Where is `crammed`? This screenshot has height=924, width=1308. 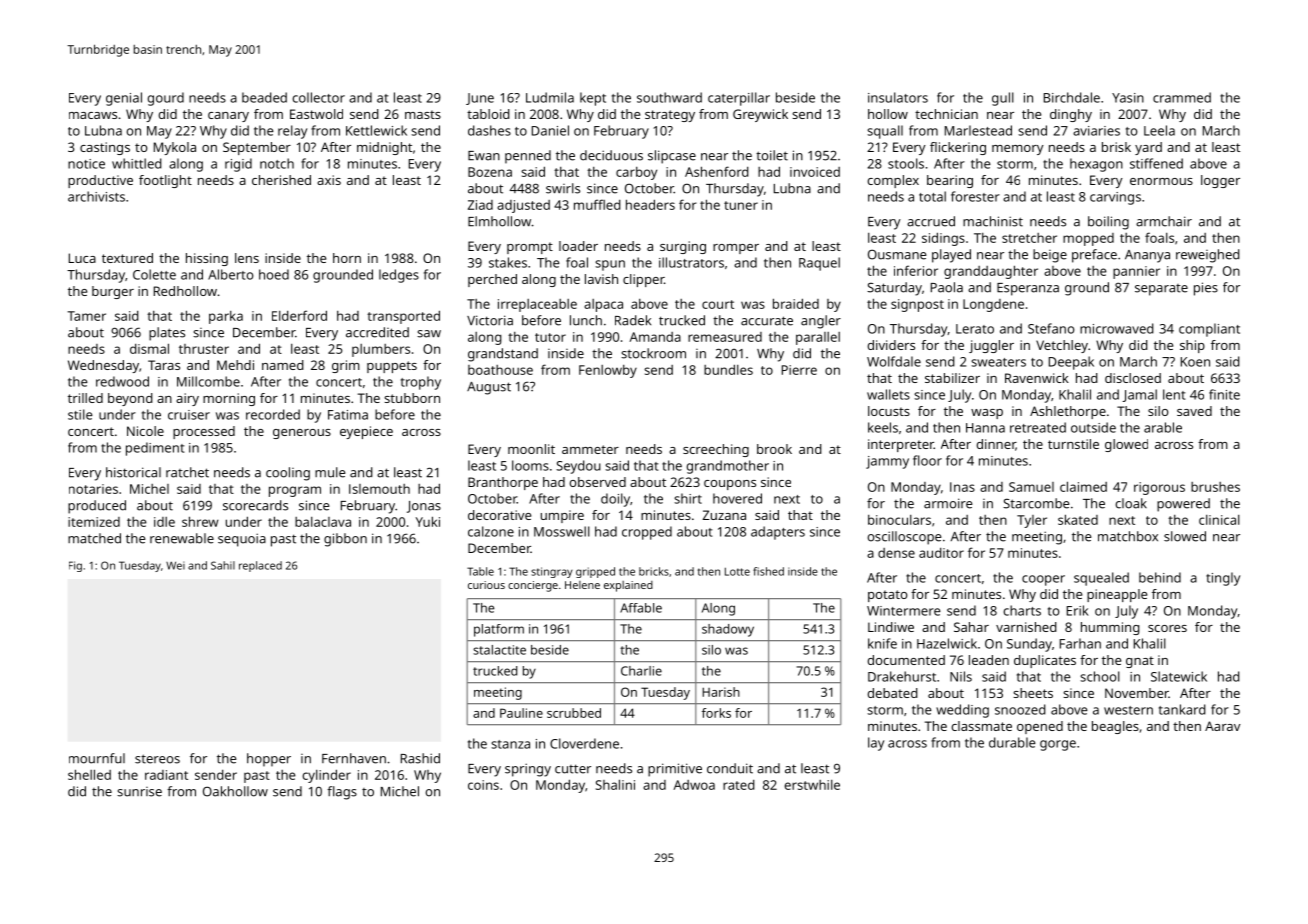
crammed is located at coordinates (1182, 97).
